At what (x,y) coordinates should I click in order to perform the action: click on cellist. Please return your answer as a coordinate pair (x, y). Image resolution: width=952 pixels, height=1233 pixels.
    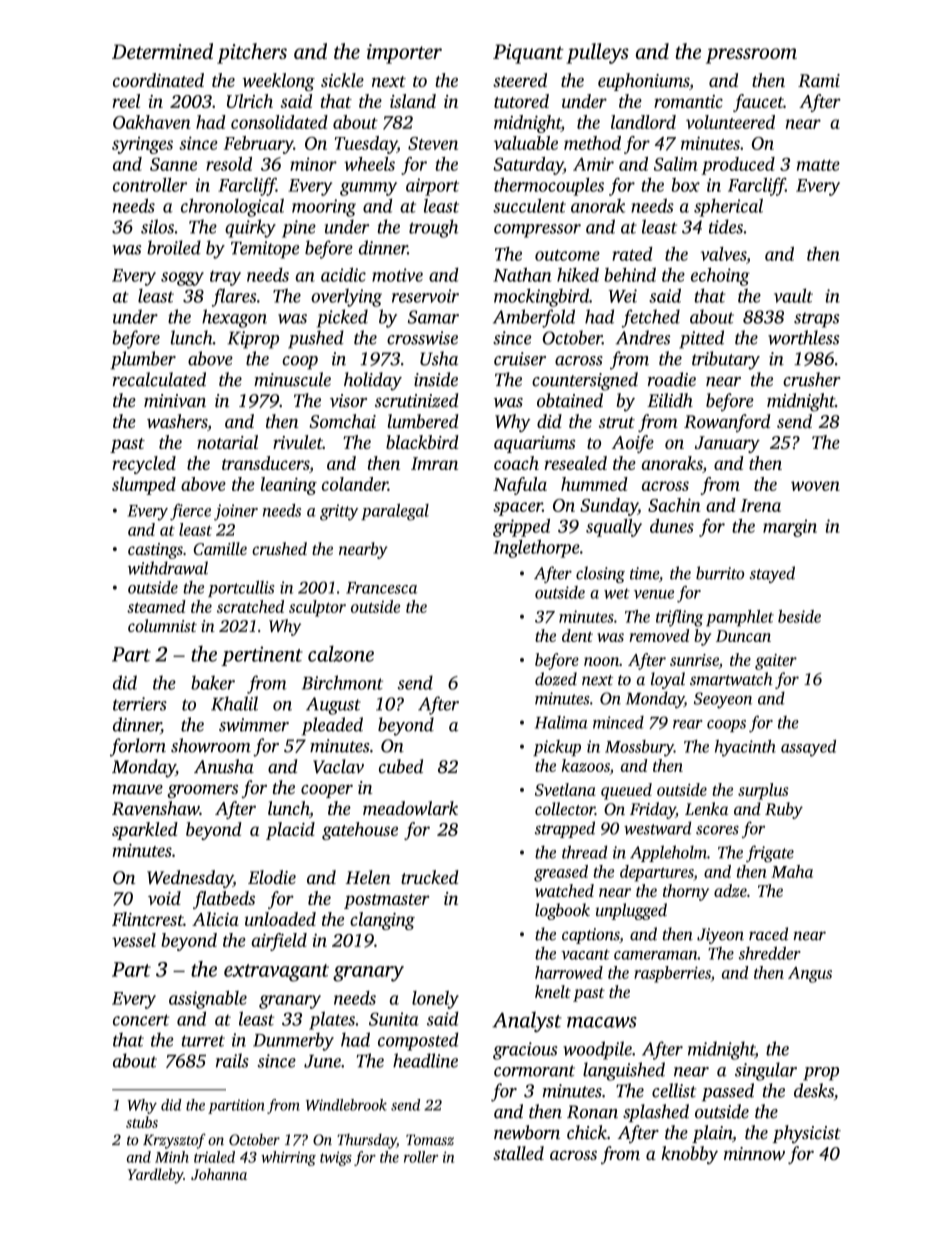
    Looking at the image, I should click on (674, 1090).
